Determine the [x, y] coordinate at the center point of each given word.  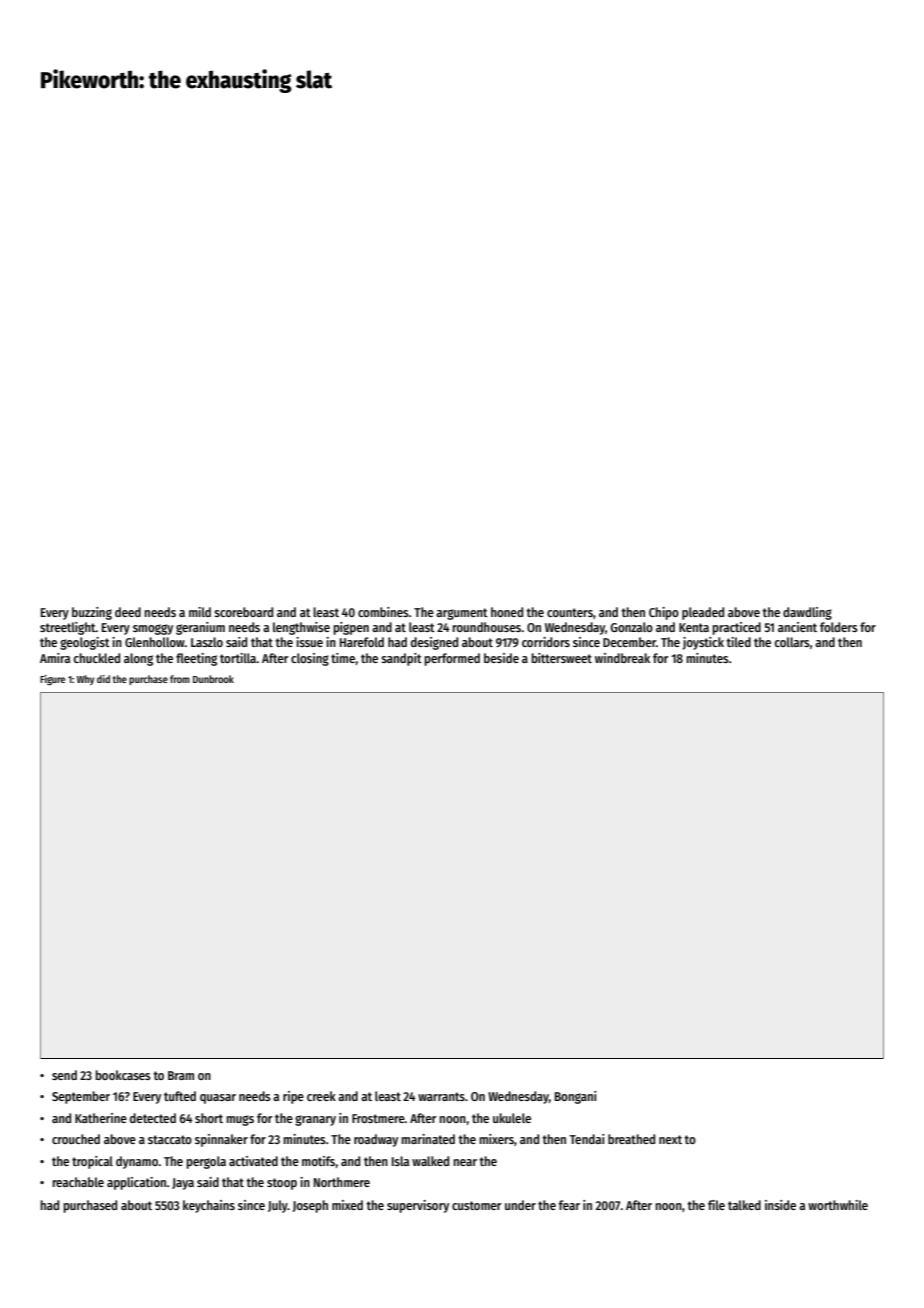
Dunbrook [213, 679]
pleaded [703, 613]
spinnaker [221, 1140]
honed [507, 612]
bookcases [123, 1075]
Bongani [576, 1097]
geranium [200, 628]
